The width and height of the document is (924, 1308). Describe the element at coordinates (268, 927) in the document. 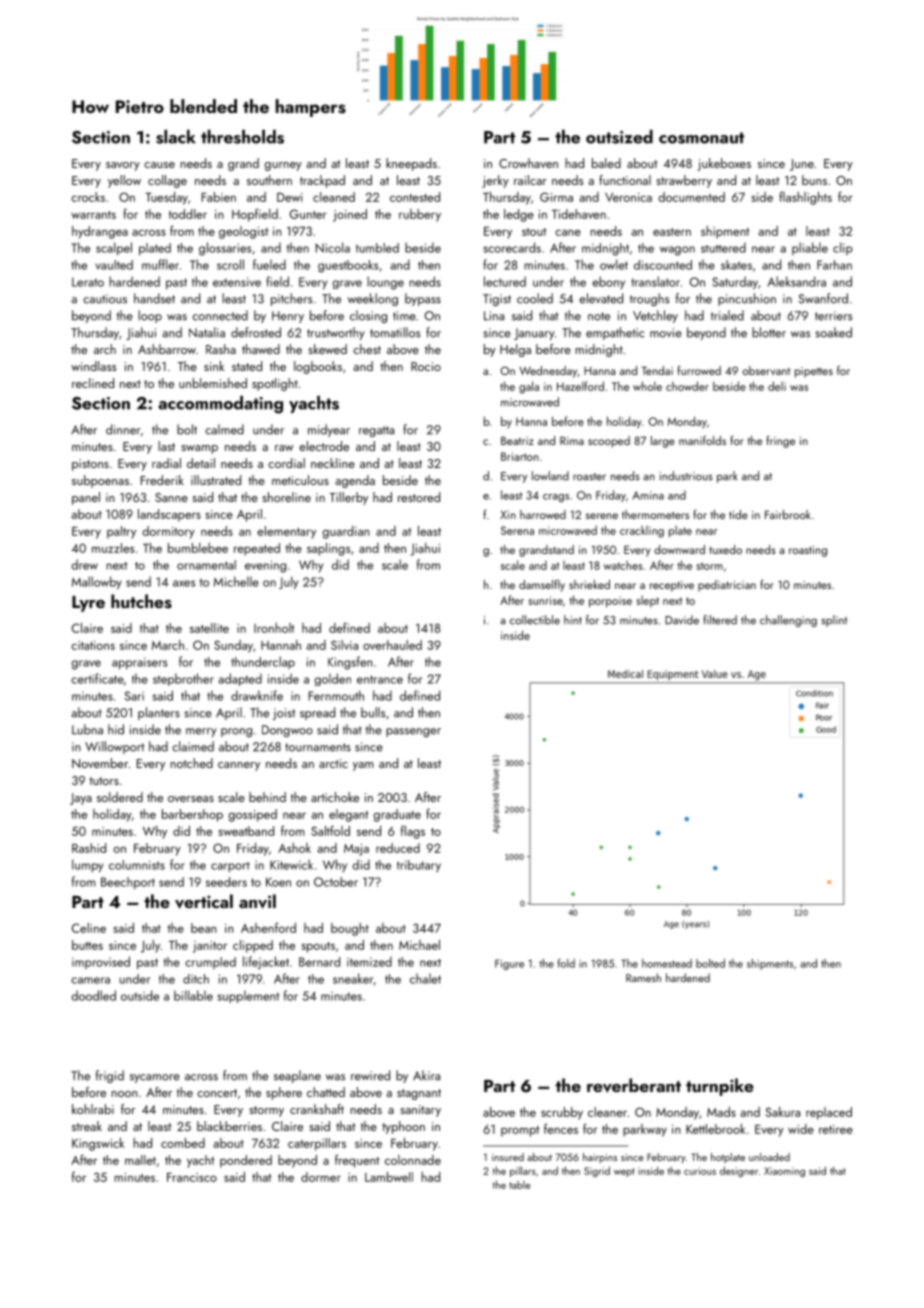

I see `Ashenford` at that location.
